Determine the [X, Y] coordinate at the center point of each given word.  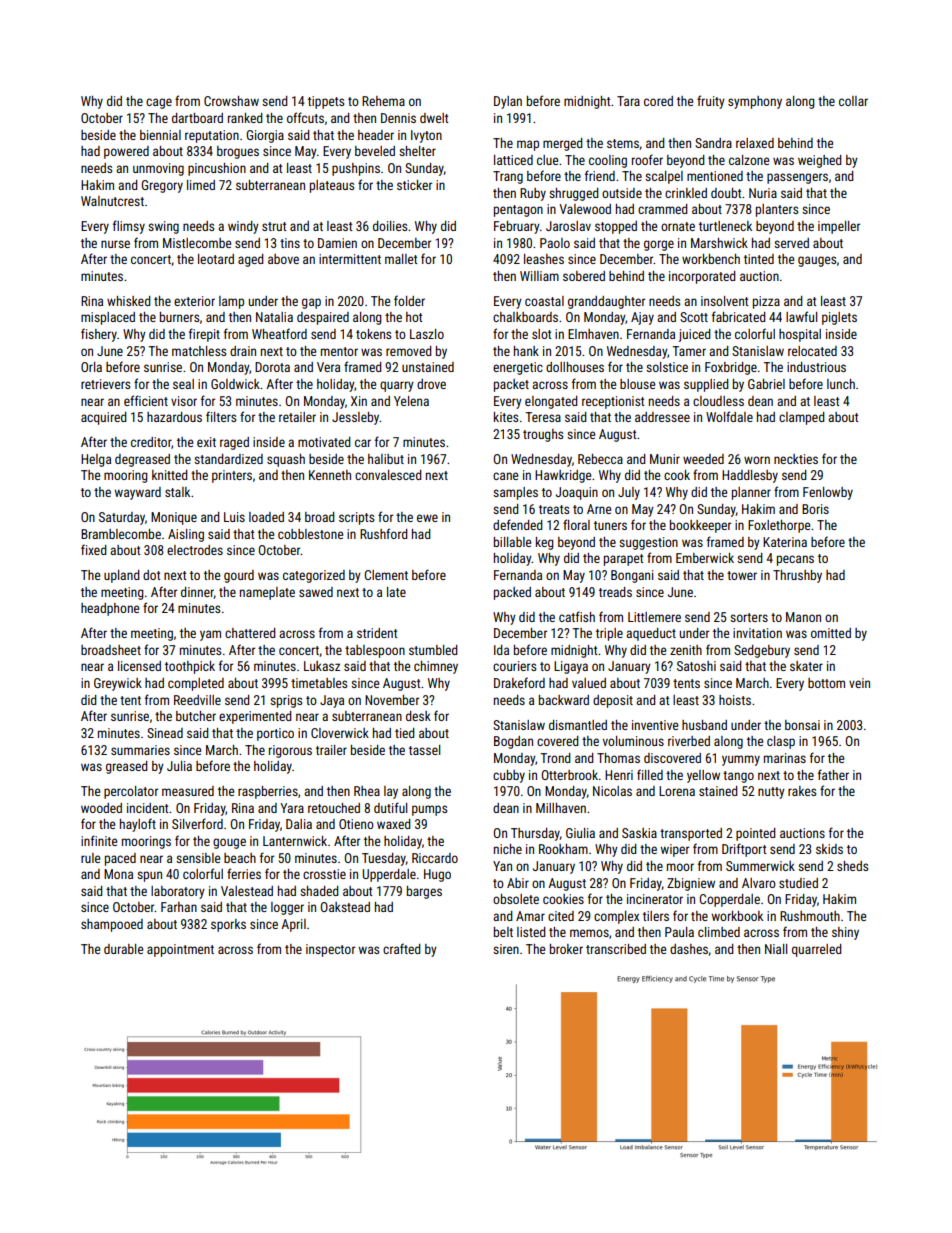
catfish [577, 616]
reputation [212, 136]
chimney [436, 667]
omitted [831, 633]
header [376, 135]
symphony [755, 102]
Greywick [118, 684]
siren [506, 949]
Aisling [186, 535]
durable [123, 949]
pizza [766, 302]
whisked [129, 301]
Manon [803, 617]
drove [431, 384]
